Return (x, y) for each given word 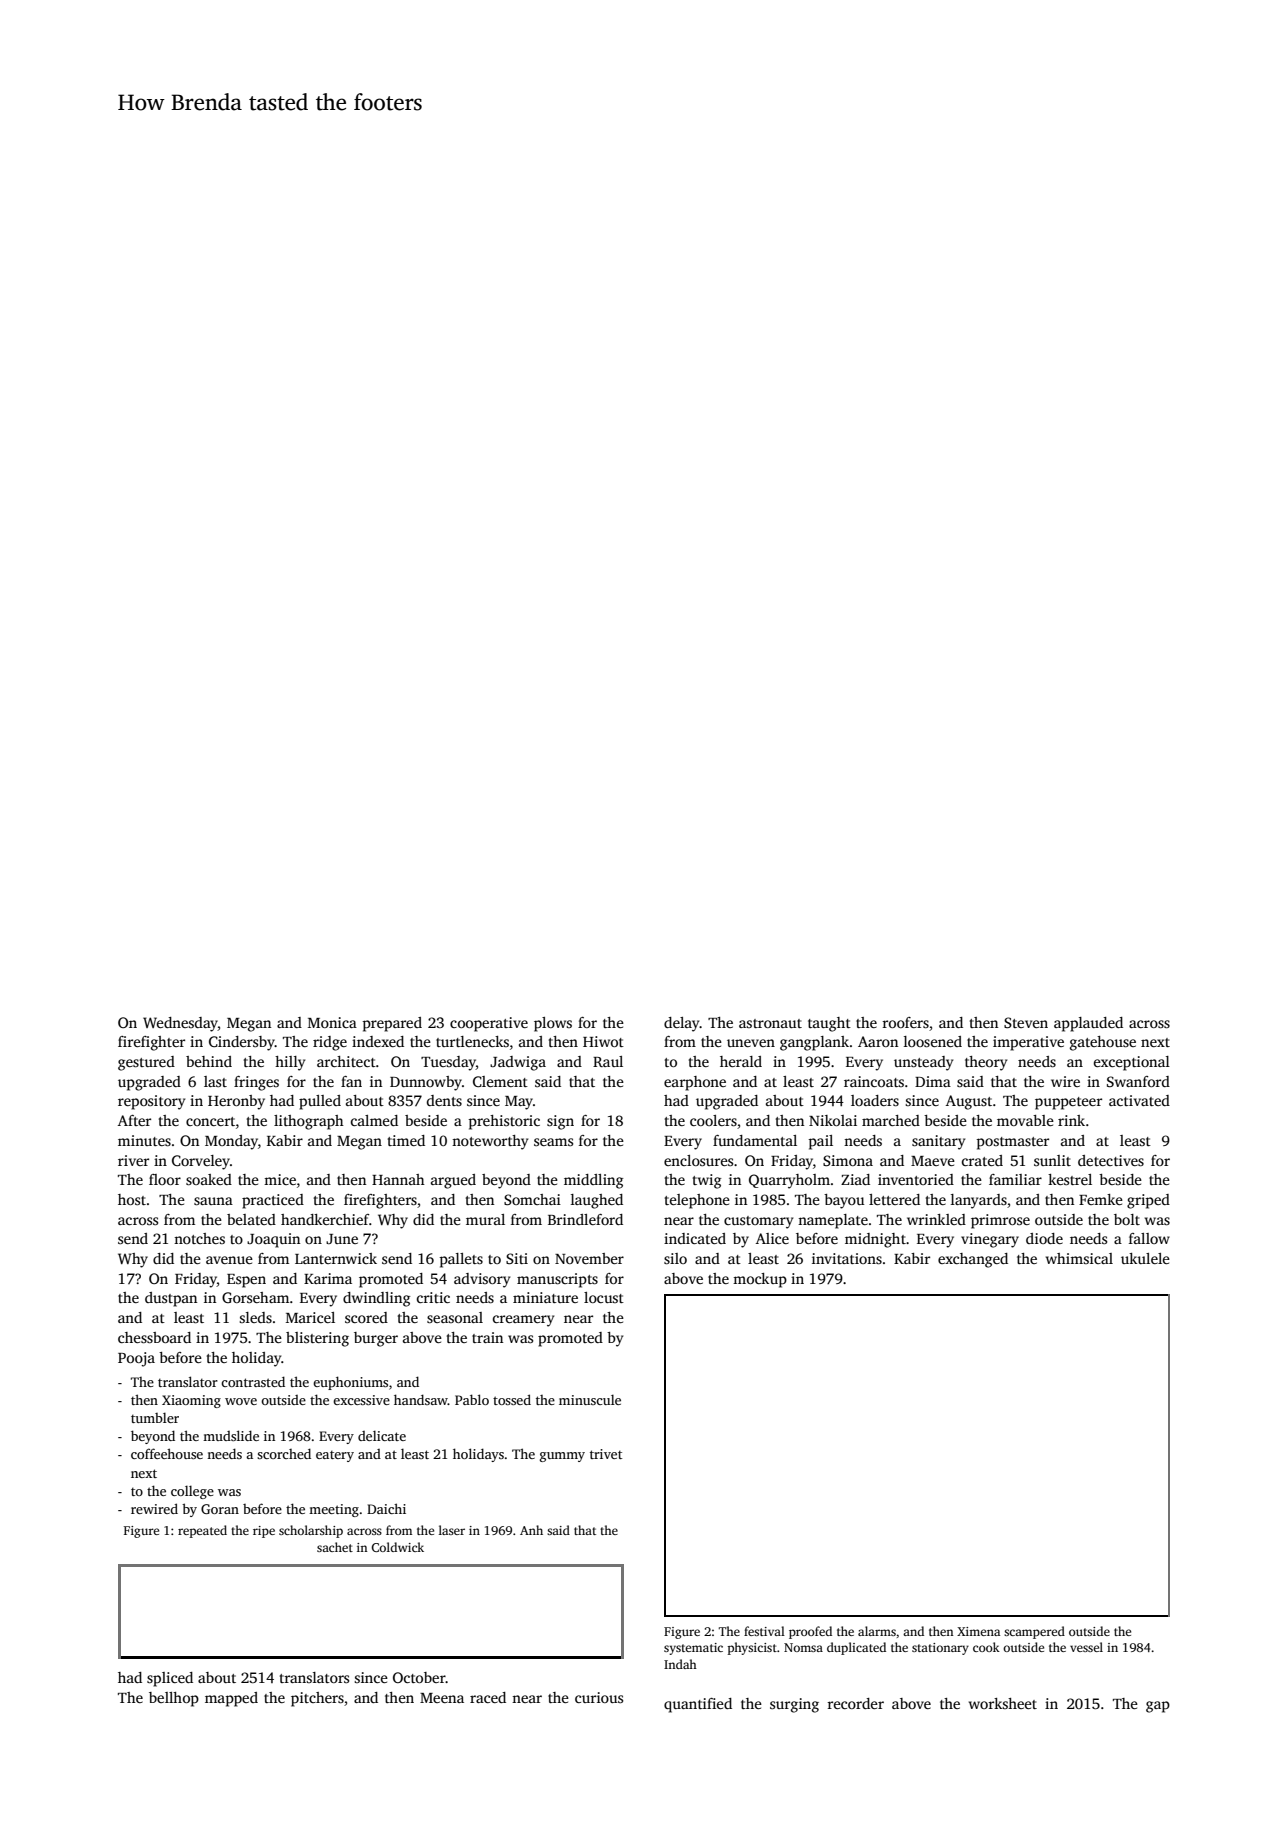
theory (986, 1063)
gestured (146, 1063)
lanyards (979, 1201)
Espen (246, 1281)
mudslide (231, 1435)
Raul (608, 1061)
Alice (772, 1238)
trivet (606, 1454)
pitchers (317, 1699)
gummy (562, 1457)
